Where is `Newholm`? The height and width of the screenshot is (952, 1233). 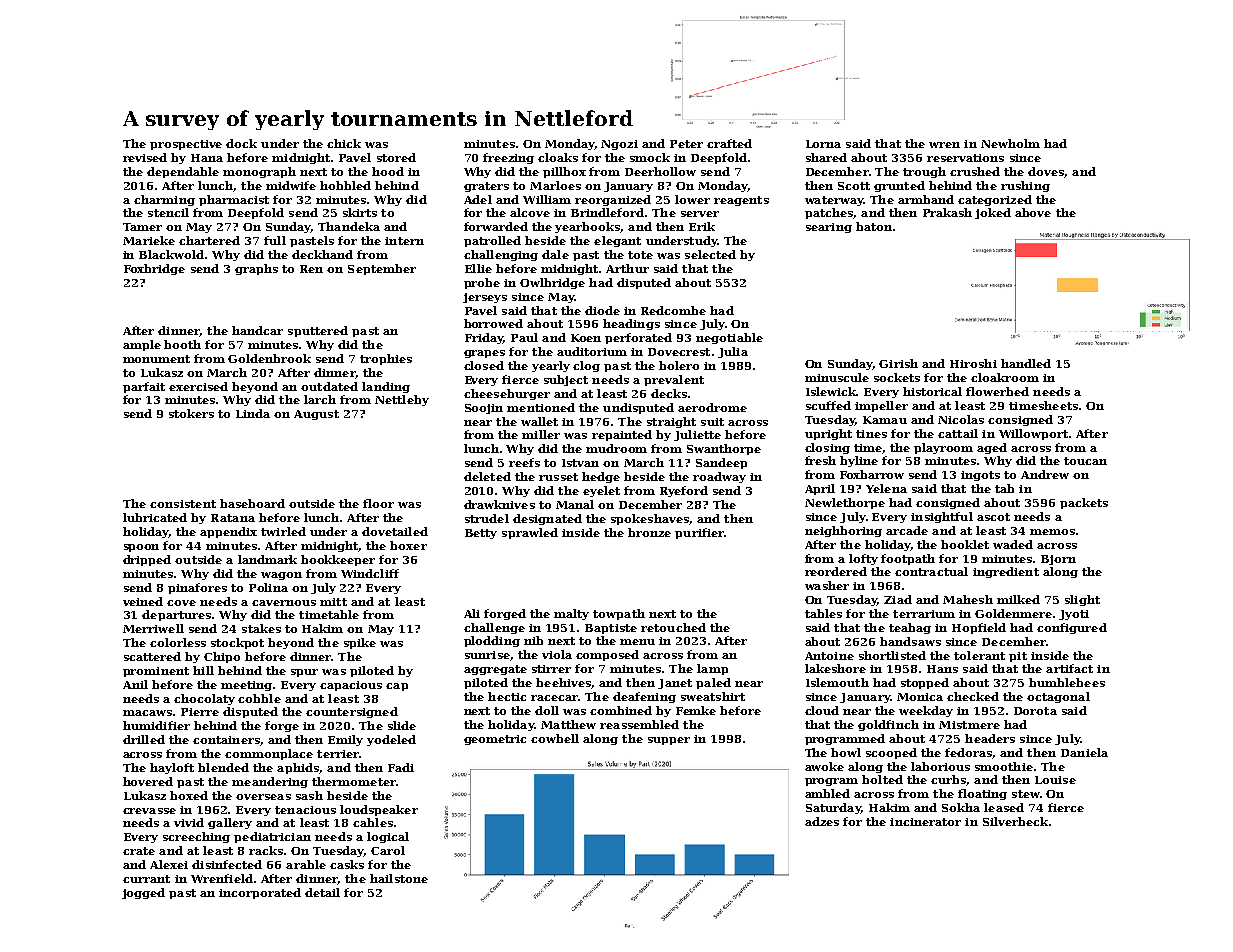 Newholm is located at coordinates (1010, 143).
